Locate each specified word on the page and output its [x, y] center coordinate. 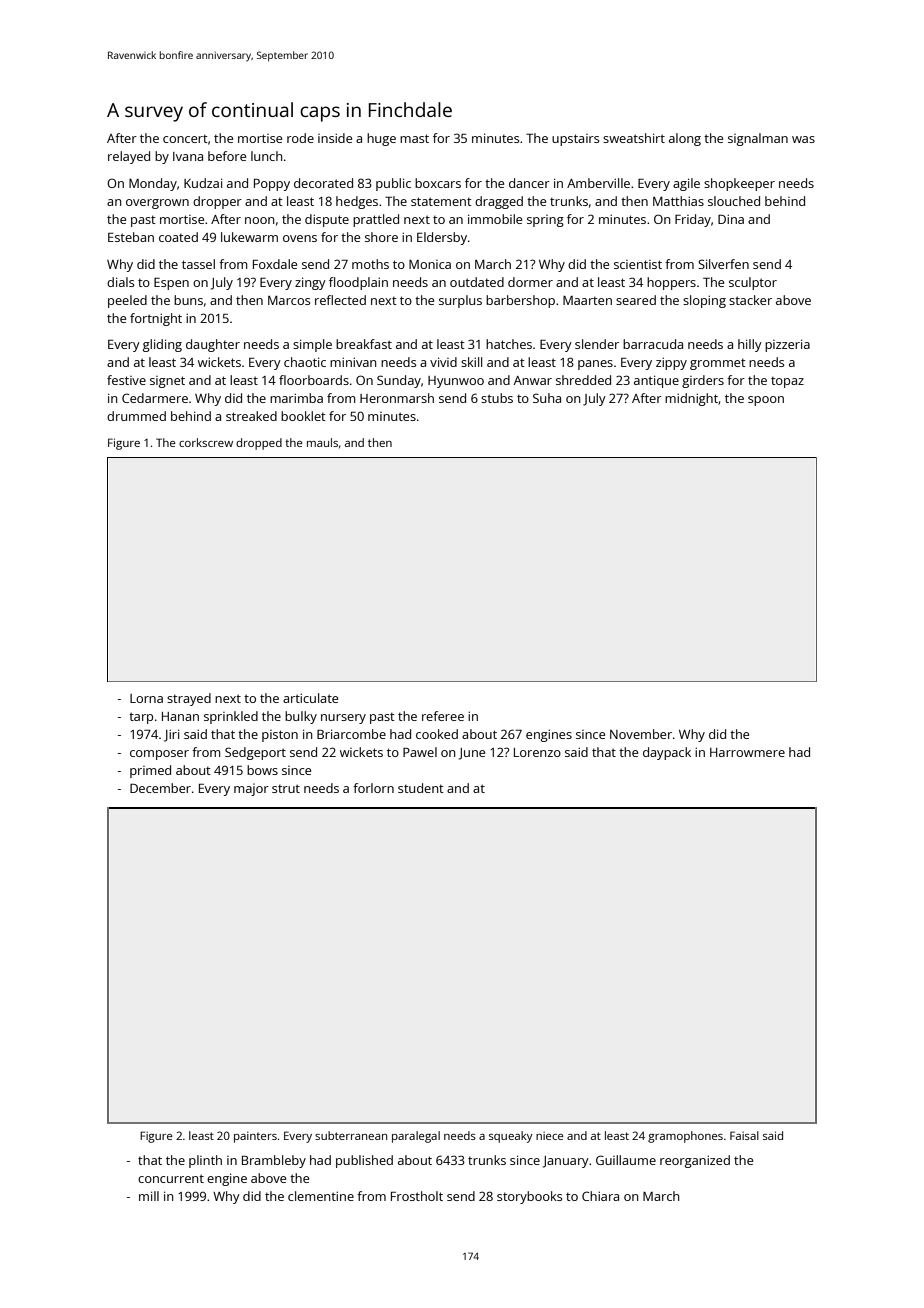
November [641, 734]
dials [120, 282]
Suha [547, 398]
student [421, 788]
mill [149, 1196]
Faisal [744, 1135]
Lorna [146, 698]
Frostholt [417, 1196]
